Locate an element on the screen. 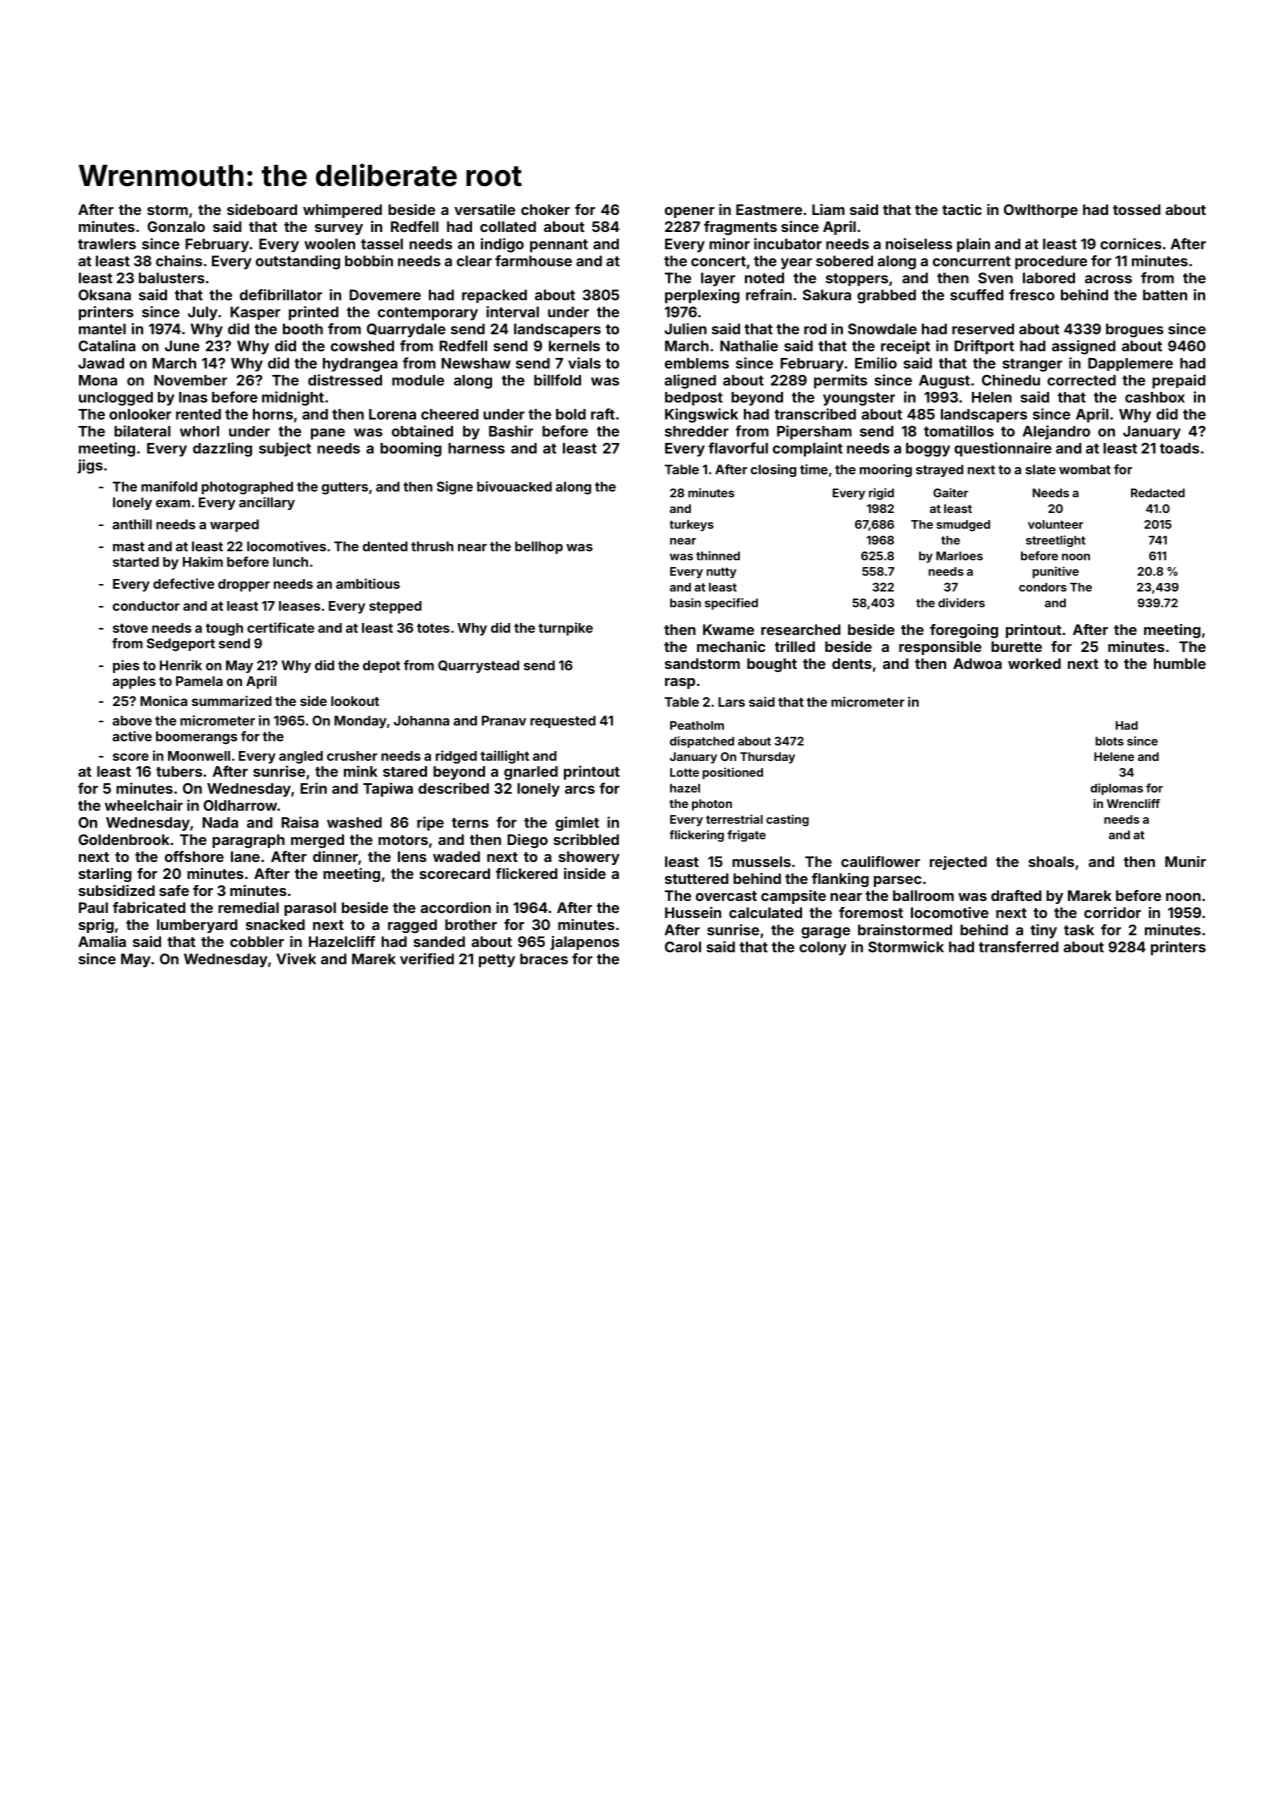 This screenshot has height=1816, width=1284. trawlers is located at coordinates (107, 244).
